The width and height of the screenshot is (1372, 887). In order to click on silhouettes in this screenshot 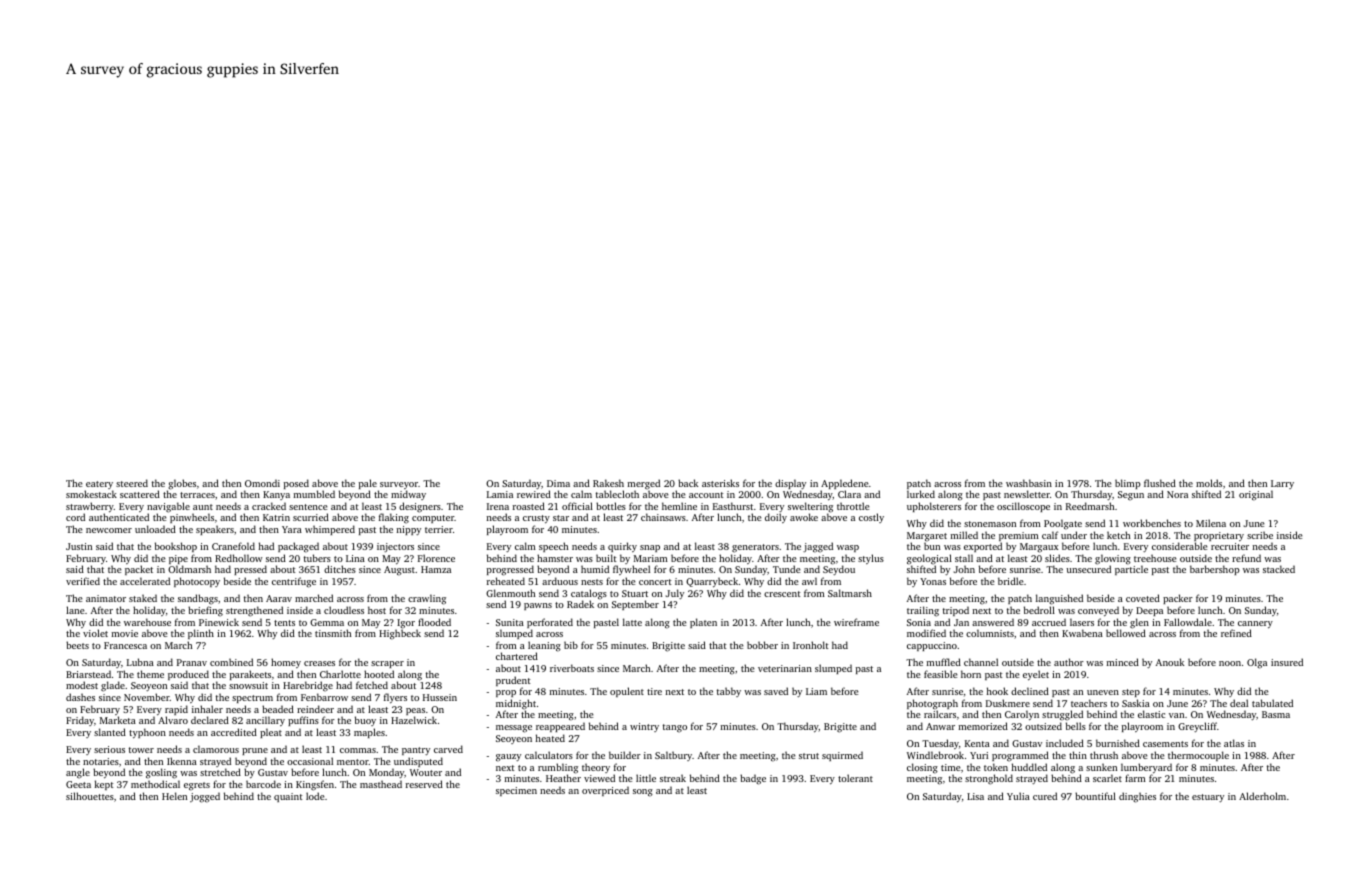, I will do `click(90, 796)`.
